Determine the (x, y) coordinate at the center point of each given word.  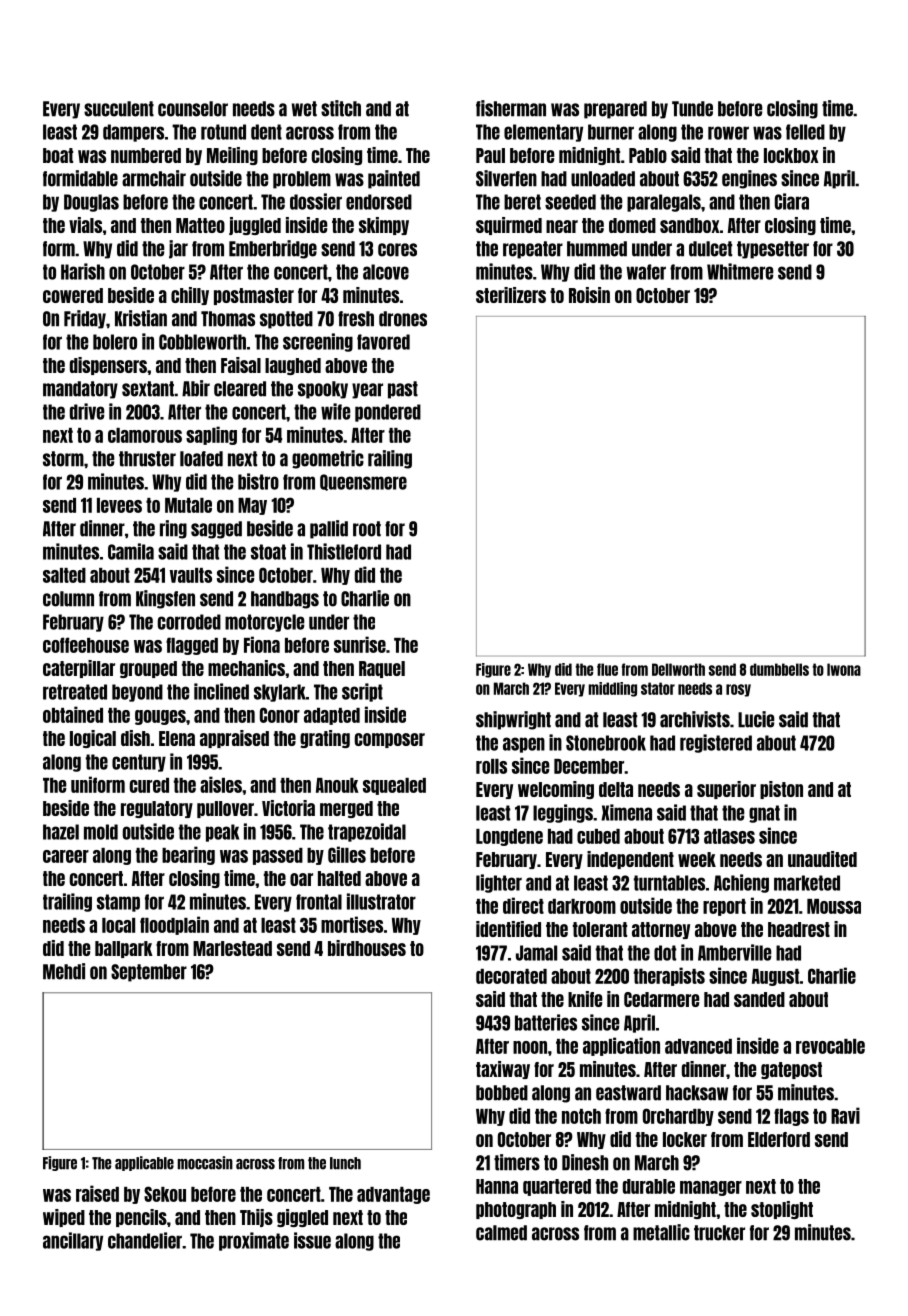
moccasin (205, 1163)
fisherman (511, 108)
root (367, 529)
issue (312, 1240)
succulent (119, 109)
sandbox (690, 225)
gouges (160, 717)
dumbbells (779, 669)
